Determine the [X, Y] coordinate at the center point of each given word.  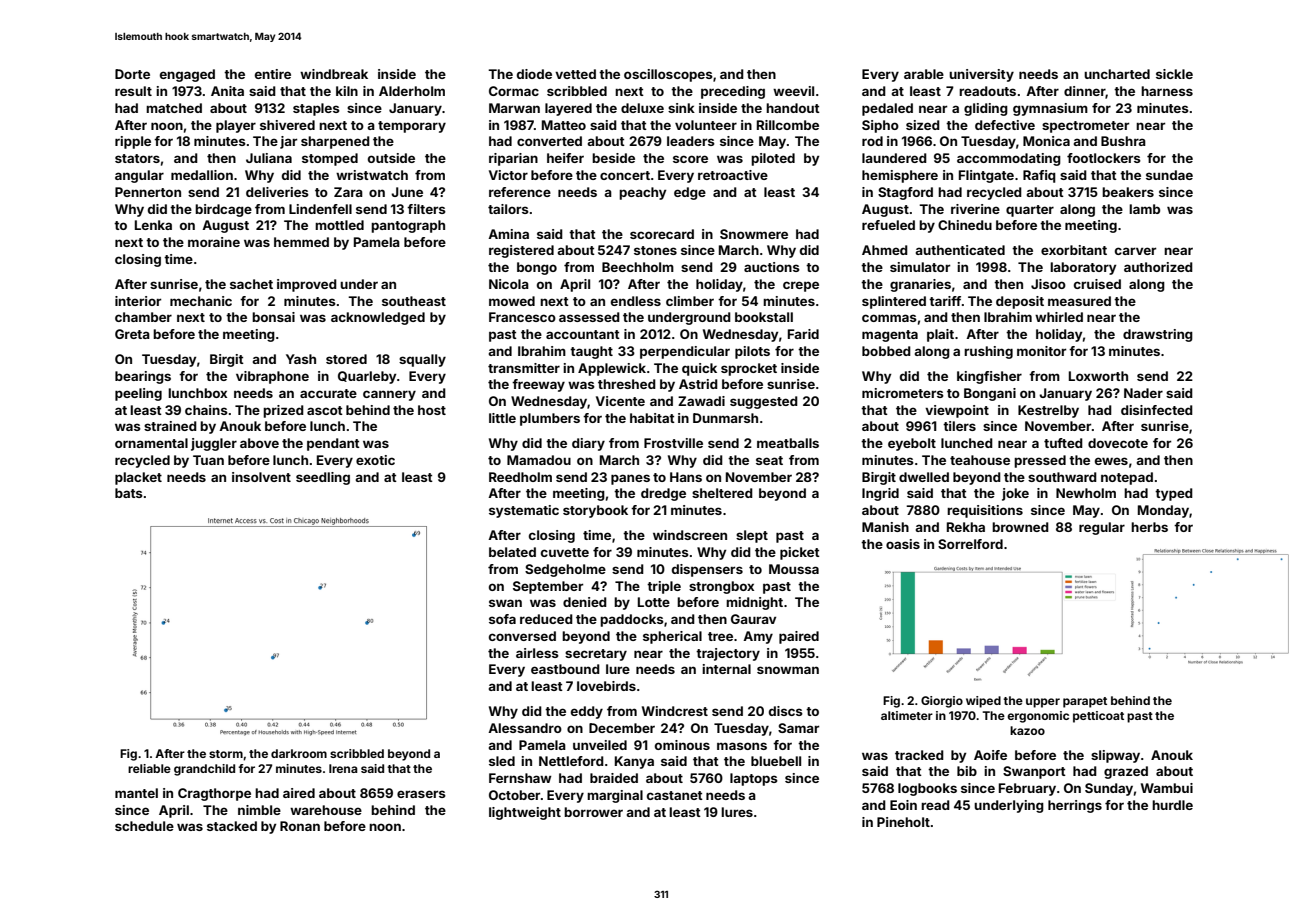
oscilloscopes [668, 75]
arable [924, 74]
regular [1102, 528]
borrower [593, 812]
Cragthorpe [214, 794]
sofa [502, 619]
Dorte [132, 74]
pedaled [887, 109]
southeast [414, 301]
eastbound [565, 669]
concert [625, 175]
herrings [1075, 806]
